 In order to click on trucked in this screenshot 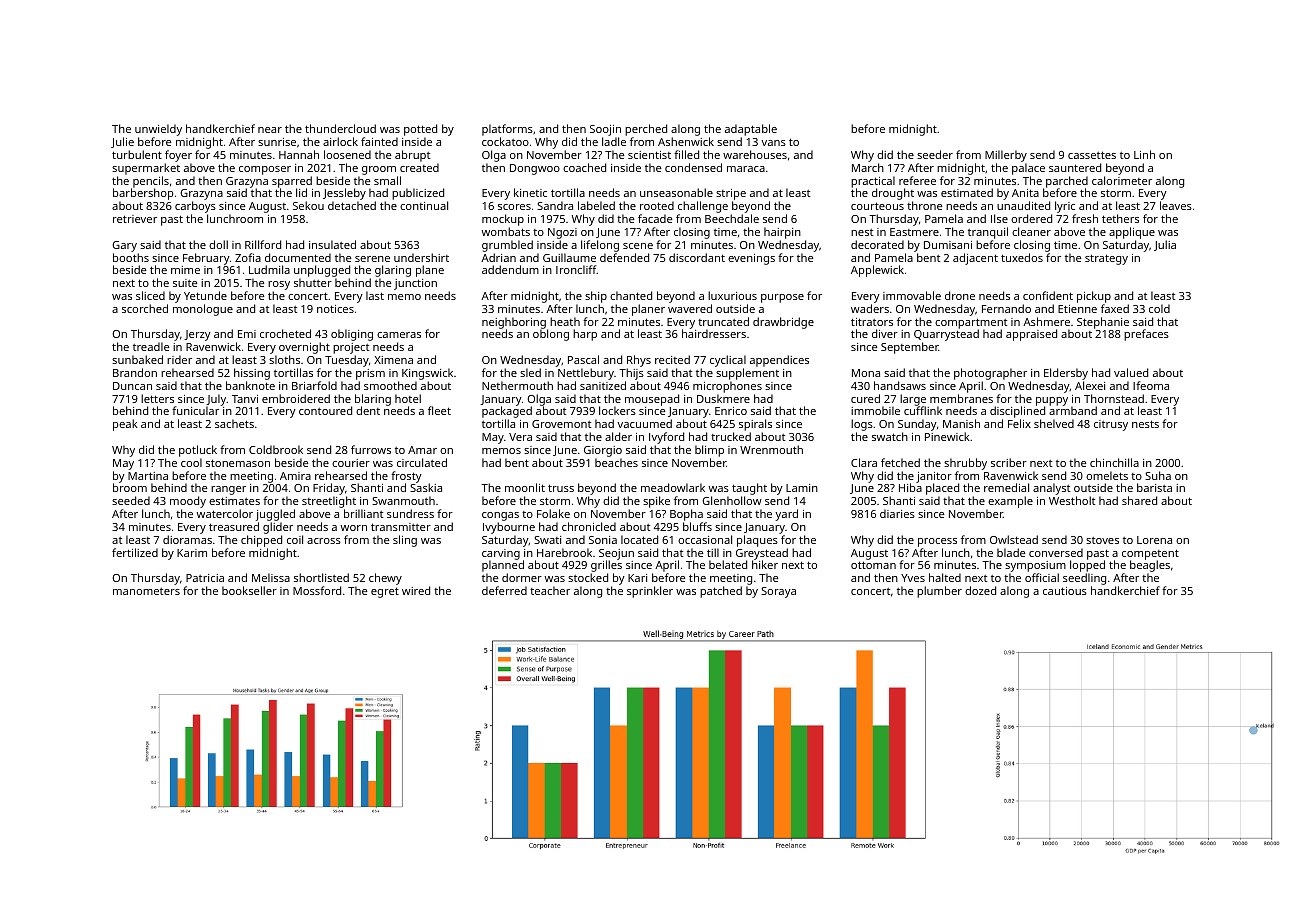, I will do `click(731, 436)`.
